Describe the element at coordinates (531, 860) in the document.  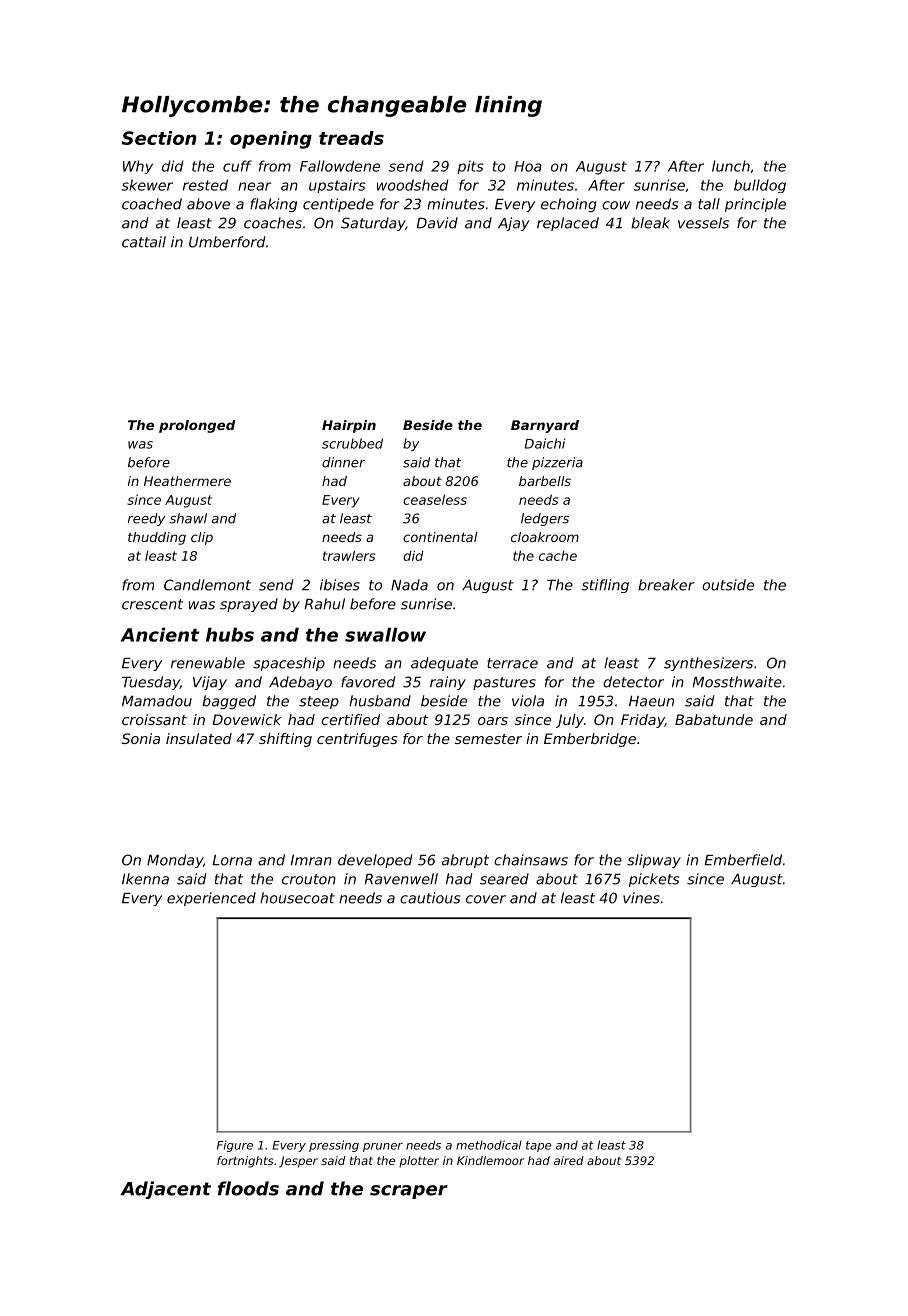
I see `chainsaws` at that location.
